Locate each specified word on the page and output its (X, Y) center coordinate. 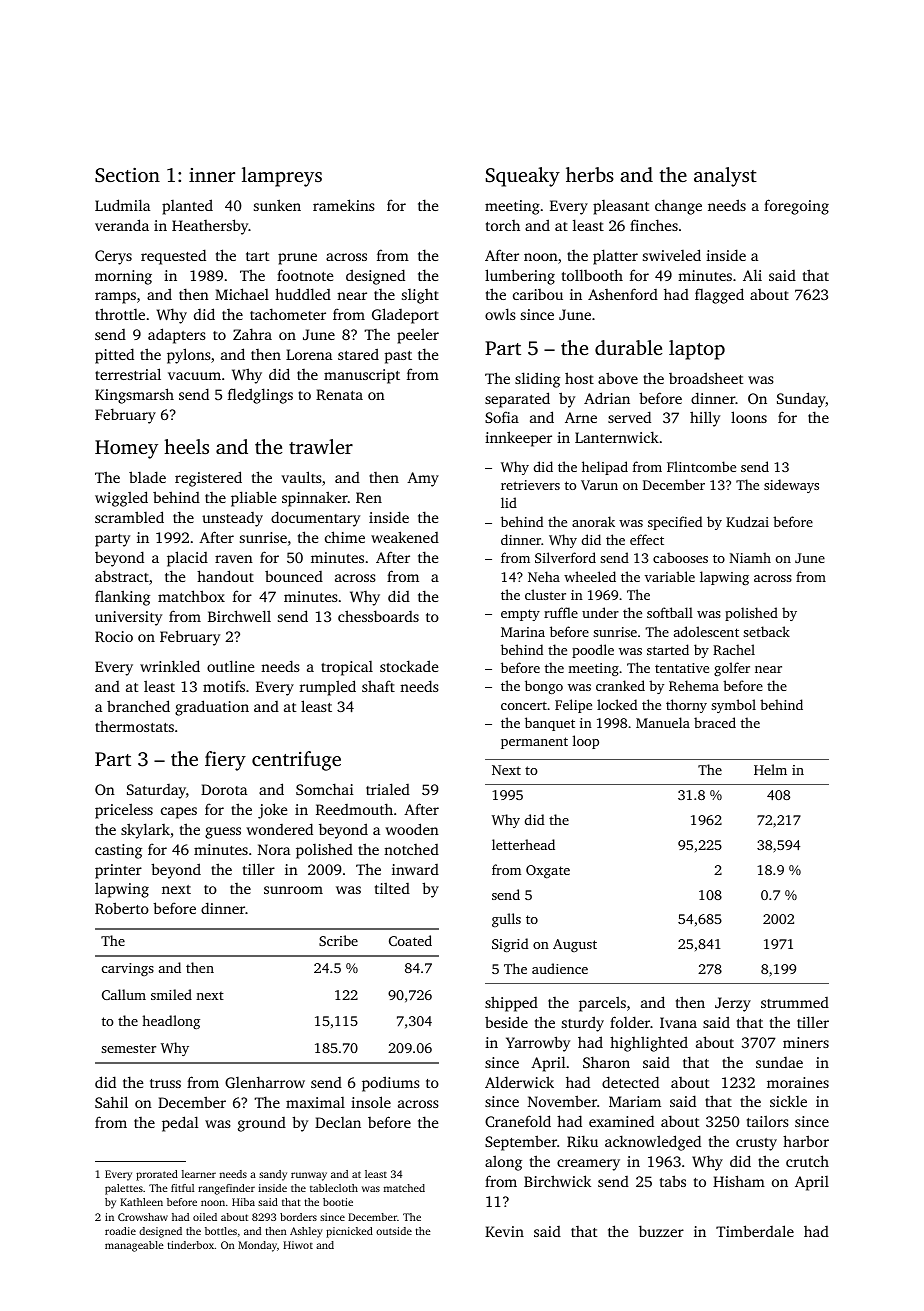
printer (118, 871)
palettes (124, 1189)
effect (647, 539)
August (575, 945)
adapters (177, 336)
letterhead (523, 844)
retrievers (530, 485)
